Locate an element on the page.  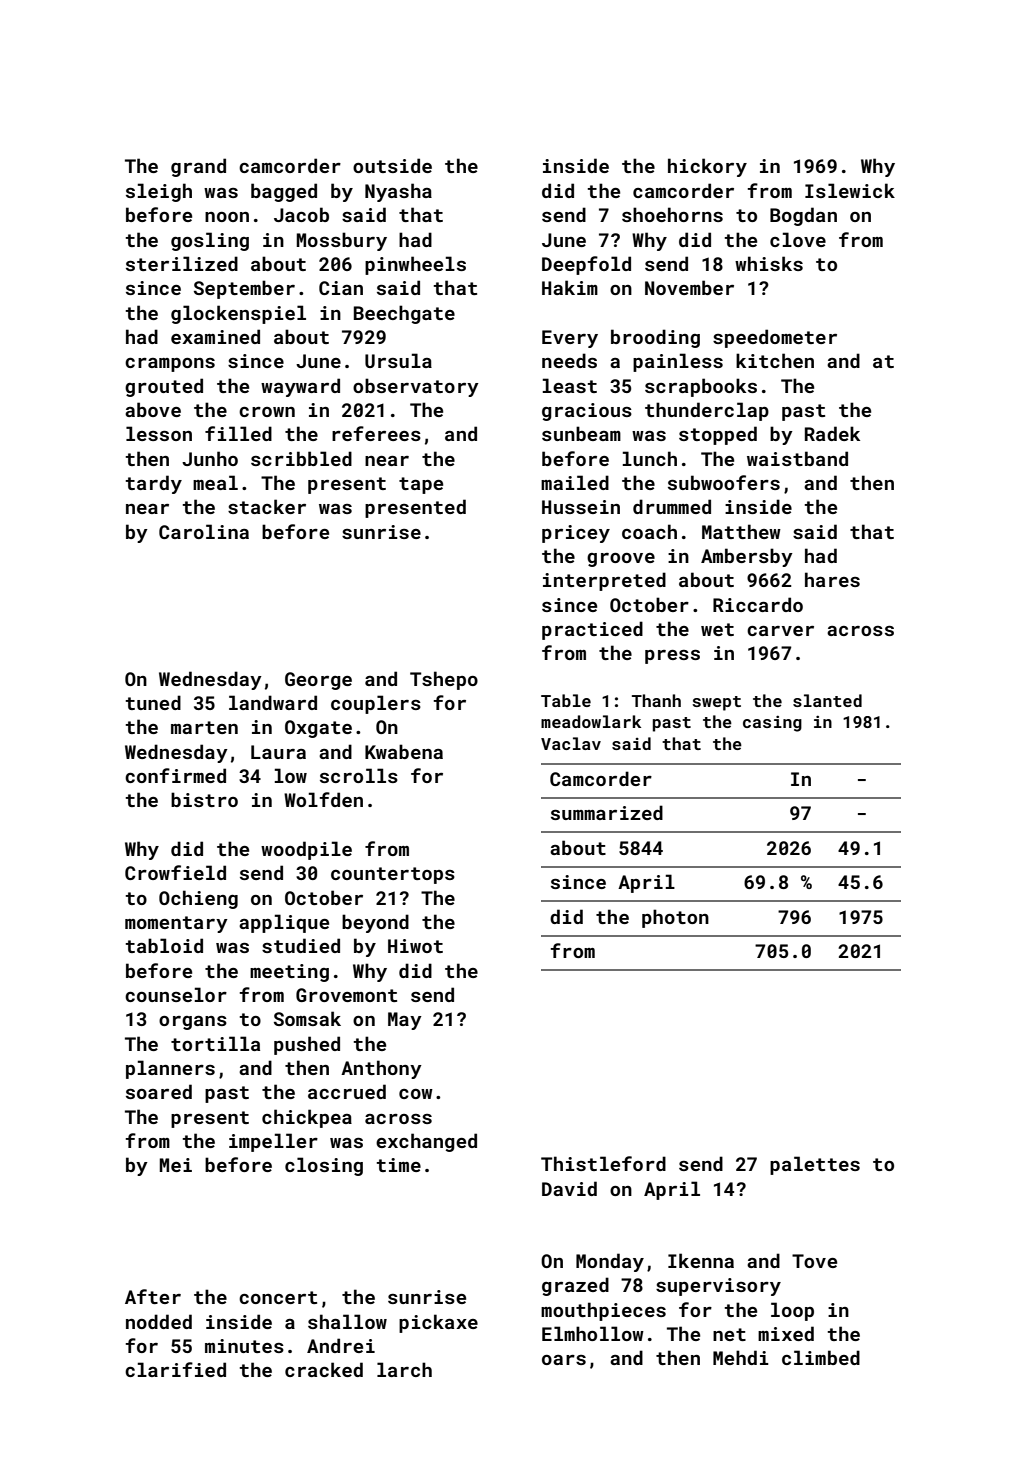
sleigh is located at coordinates (159, 192).
